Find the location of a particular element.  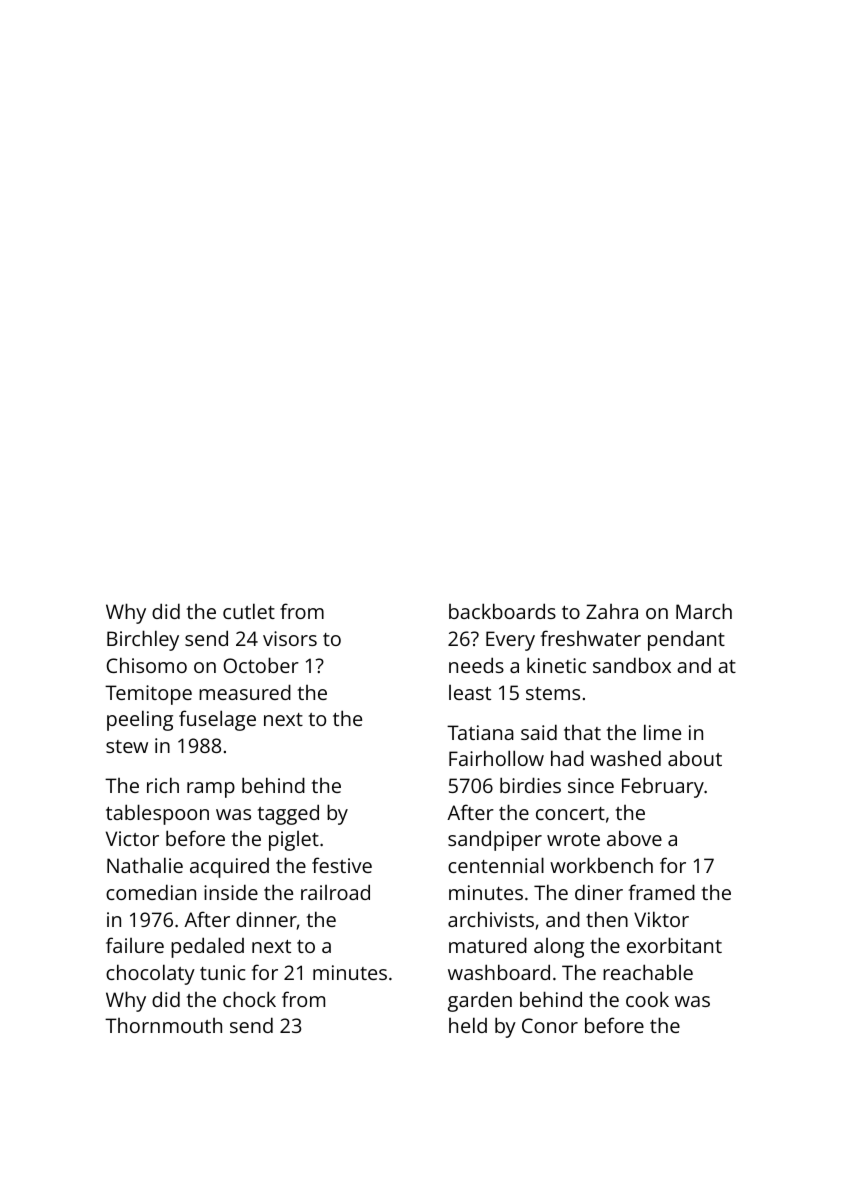

Conor is located at coordinates (550, 1025).
